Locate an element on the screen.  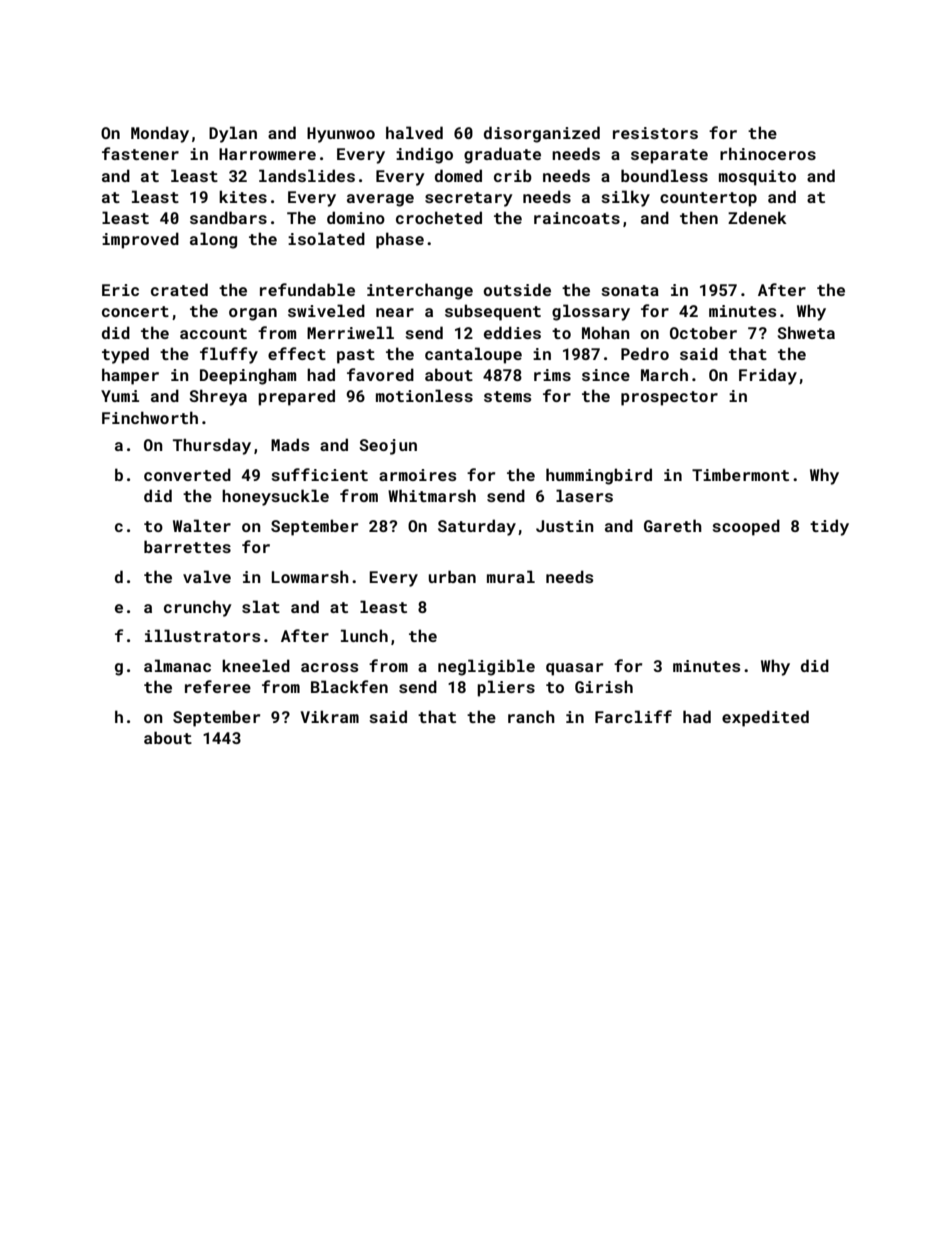
ranch is located at coordinates (531, 716).
